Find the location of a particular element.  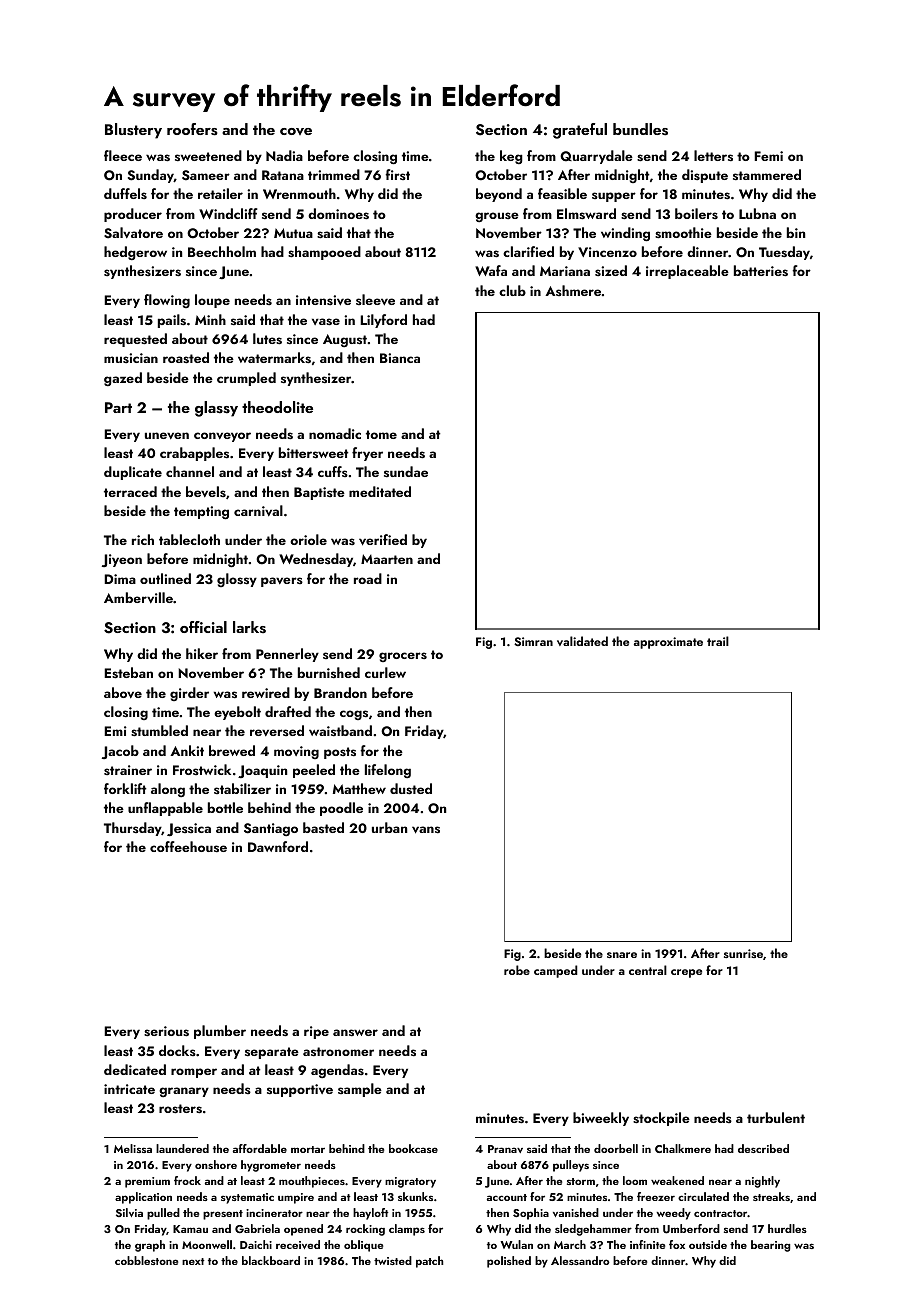

Dima is located at coordinates (120, 579).
